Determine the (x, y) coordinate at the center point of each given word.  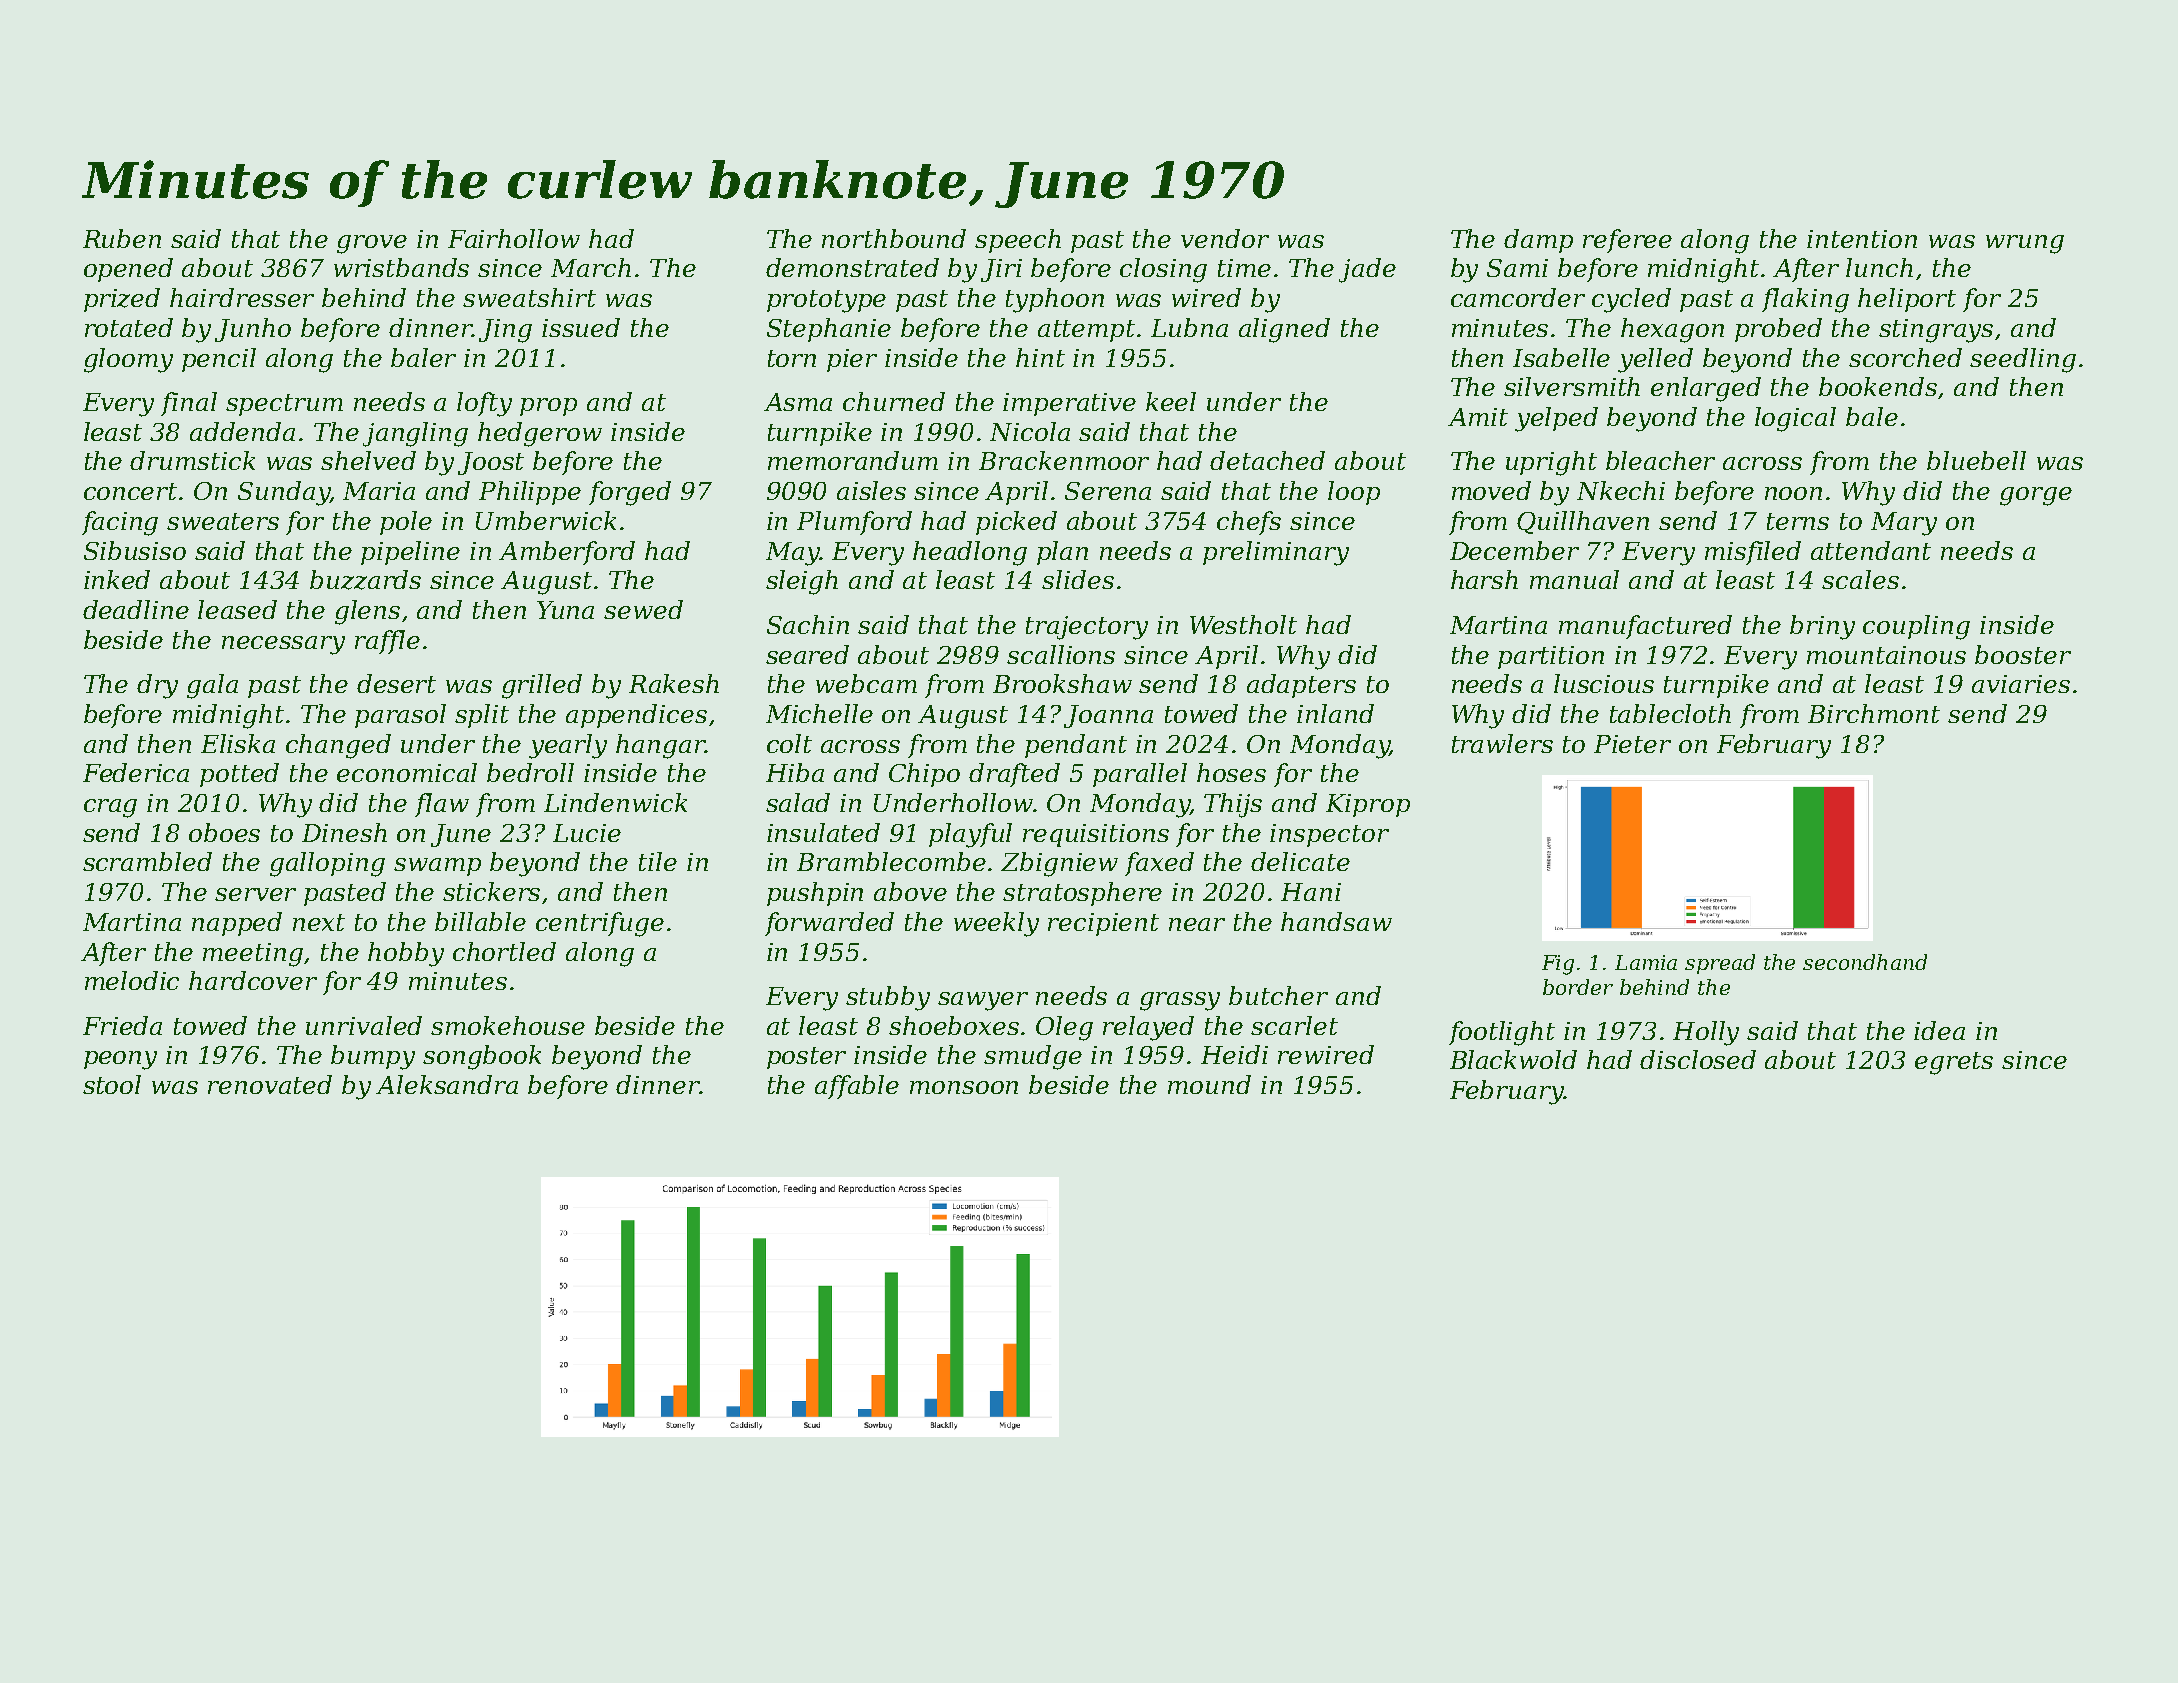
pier (852, 360)
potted (239, 775)
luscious (1604, 683)
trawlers (1502, 743)
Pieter (1632, 744)
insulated (823, 832)
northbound (894, 238)
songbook (482, 1057)
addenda (242, 431)
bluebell (1976, 460)
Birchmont (1874, 713)
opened (128, 270)
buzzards (365, 580)
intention (1862, 239)
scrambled (147, 861)
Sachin (808, 624)
